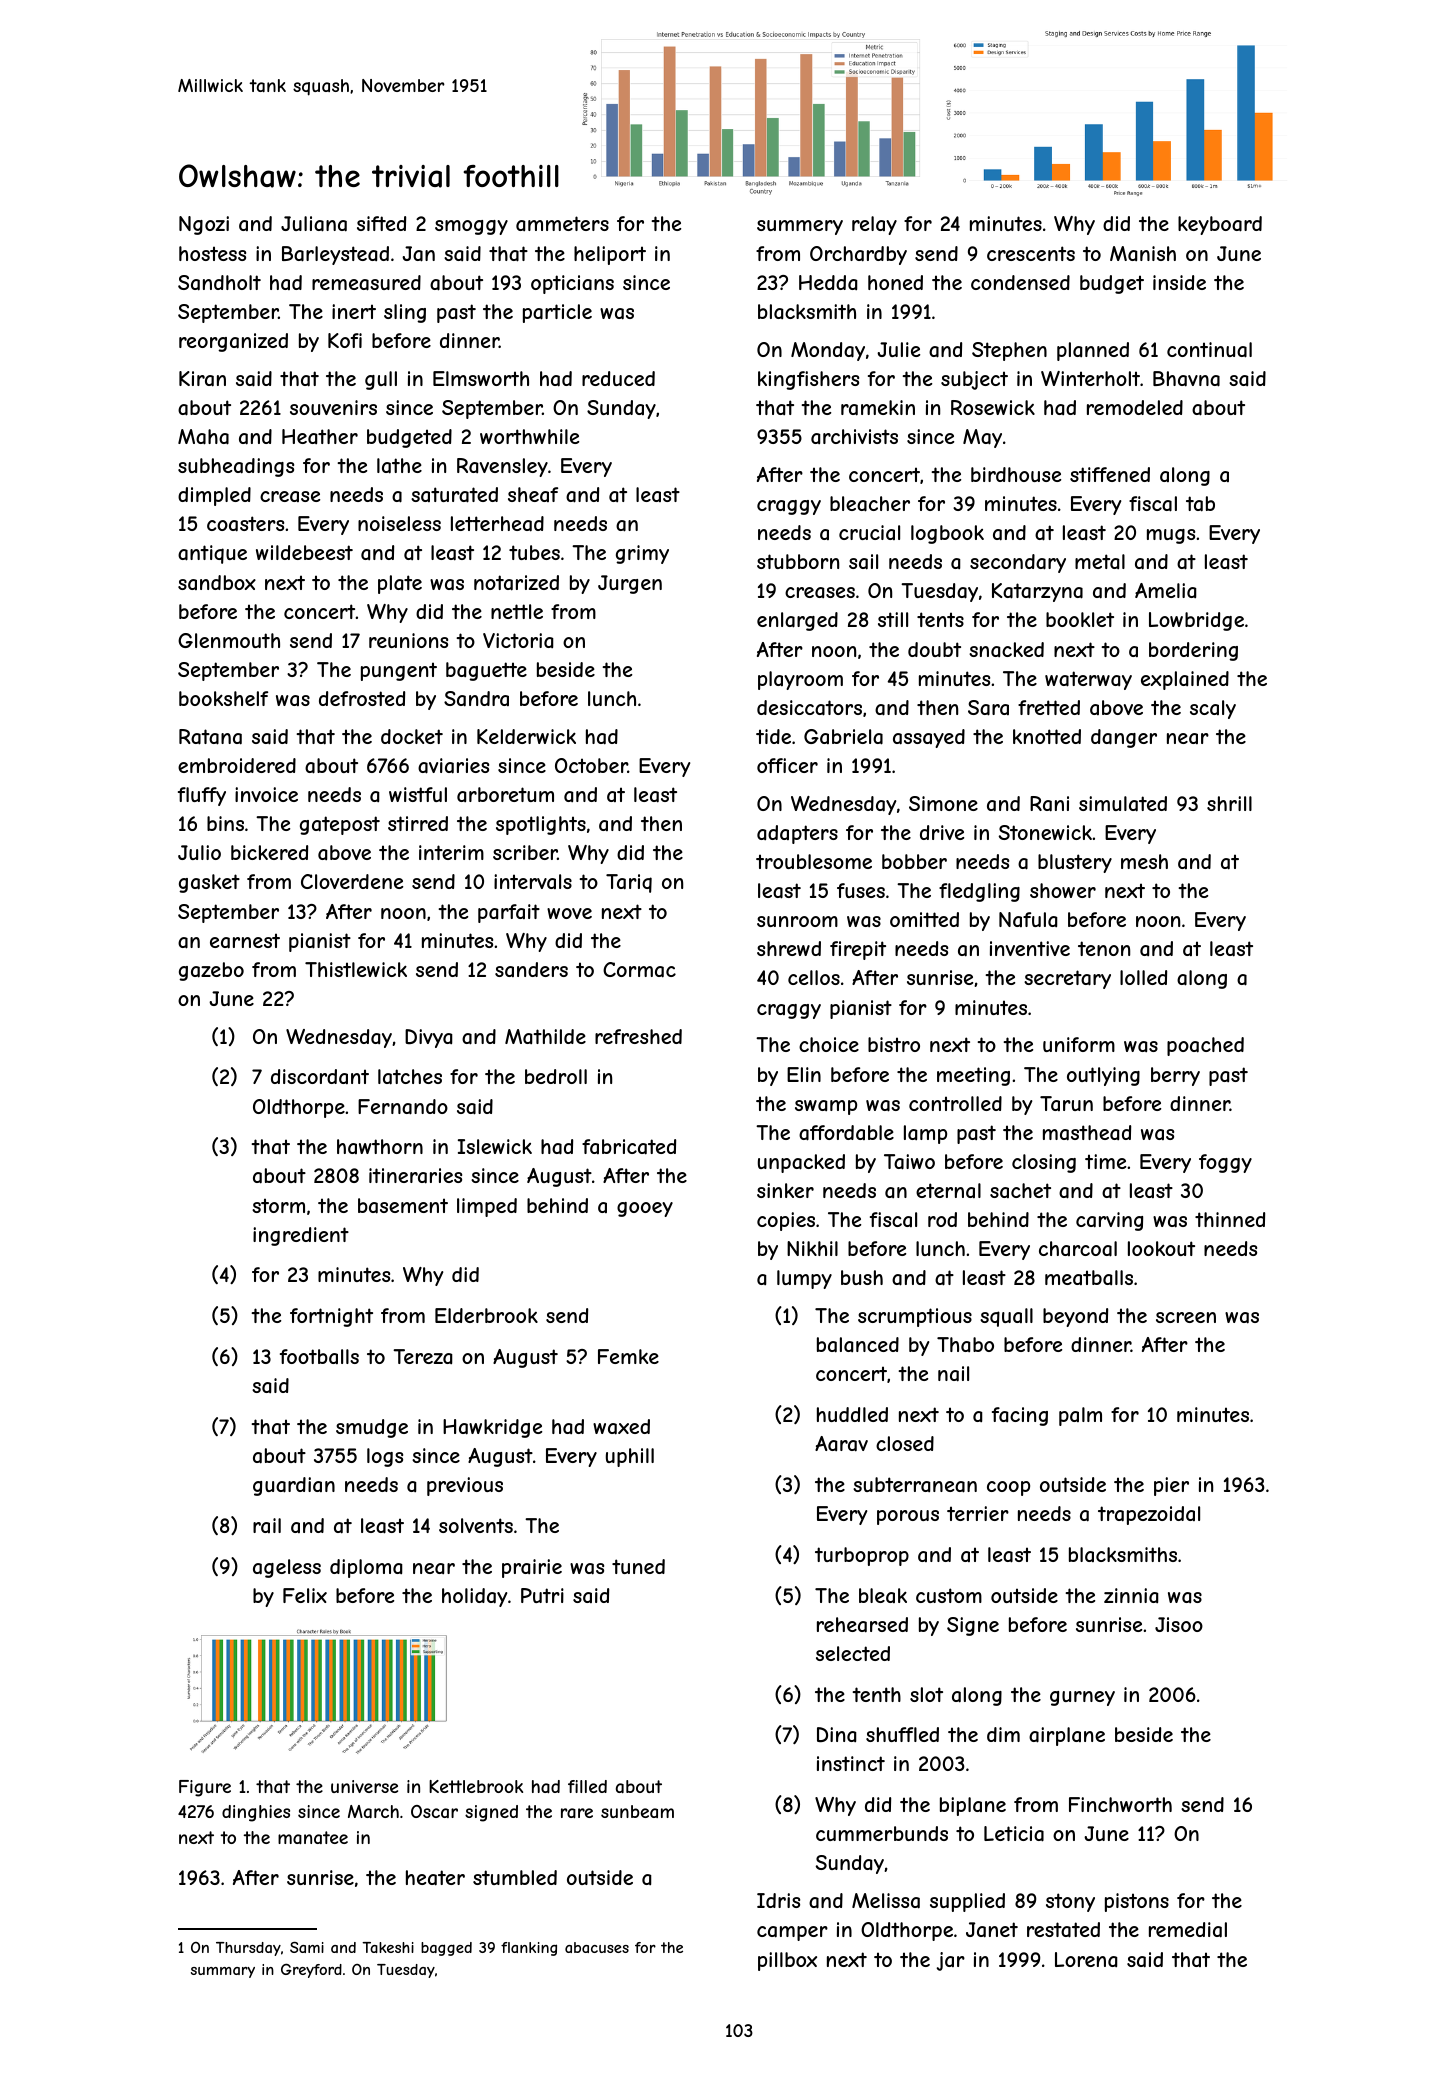 The image size is (1450, 2100). I want to click on shrill, so click(1229, 803).
